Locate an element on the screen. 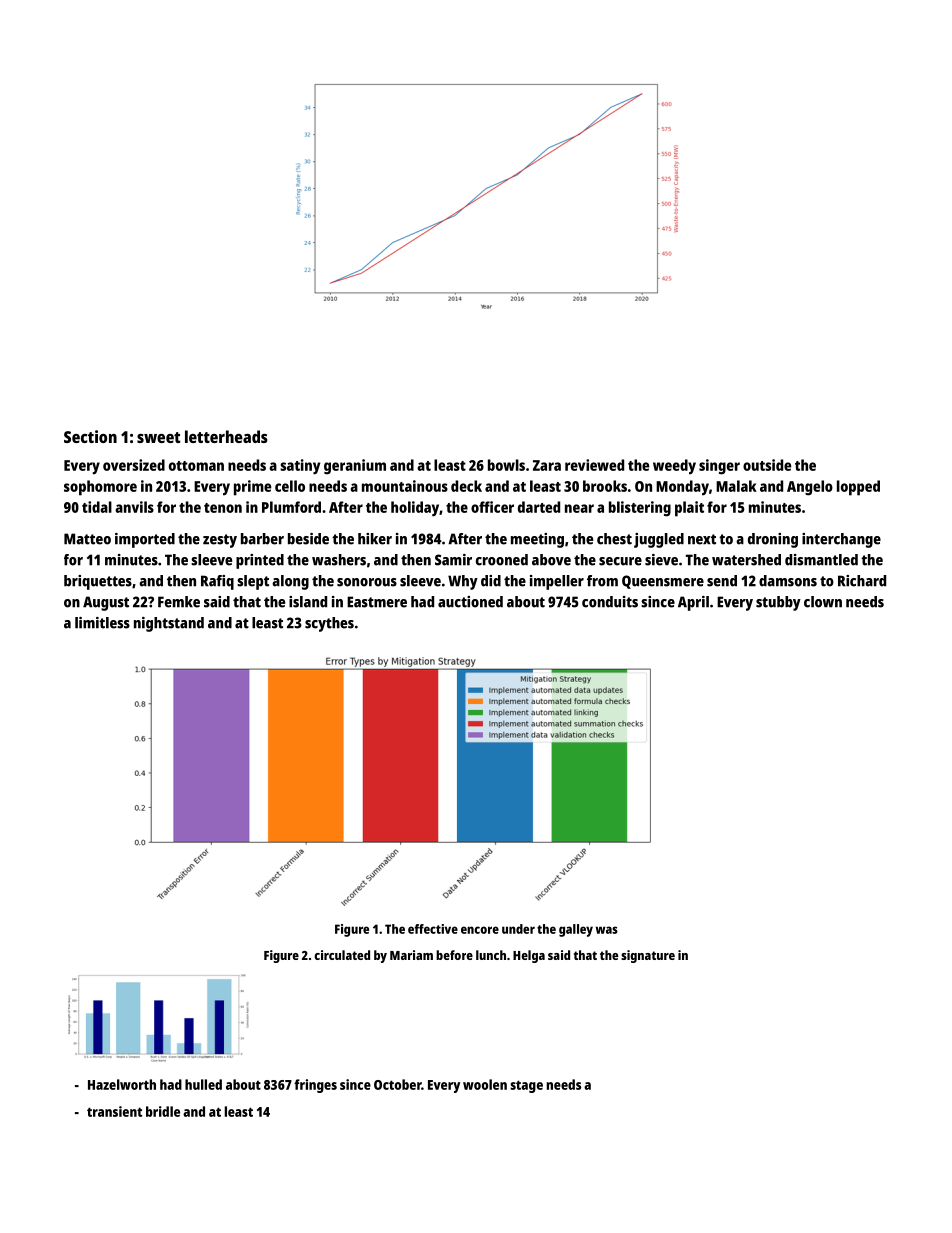 Image resolution: width=952 pixels, height=1233 pixels. Mariam is located at coordinates (411, 955).
